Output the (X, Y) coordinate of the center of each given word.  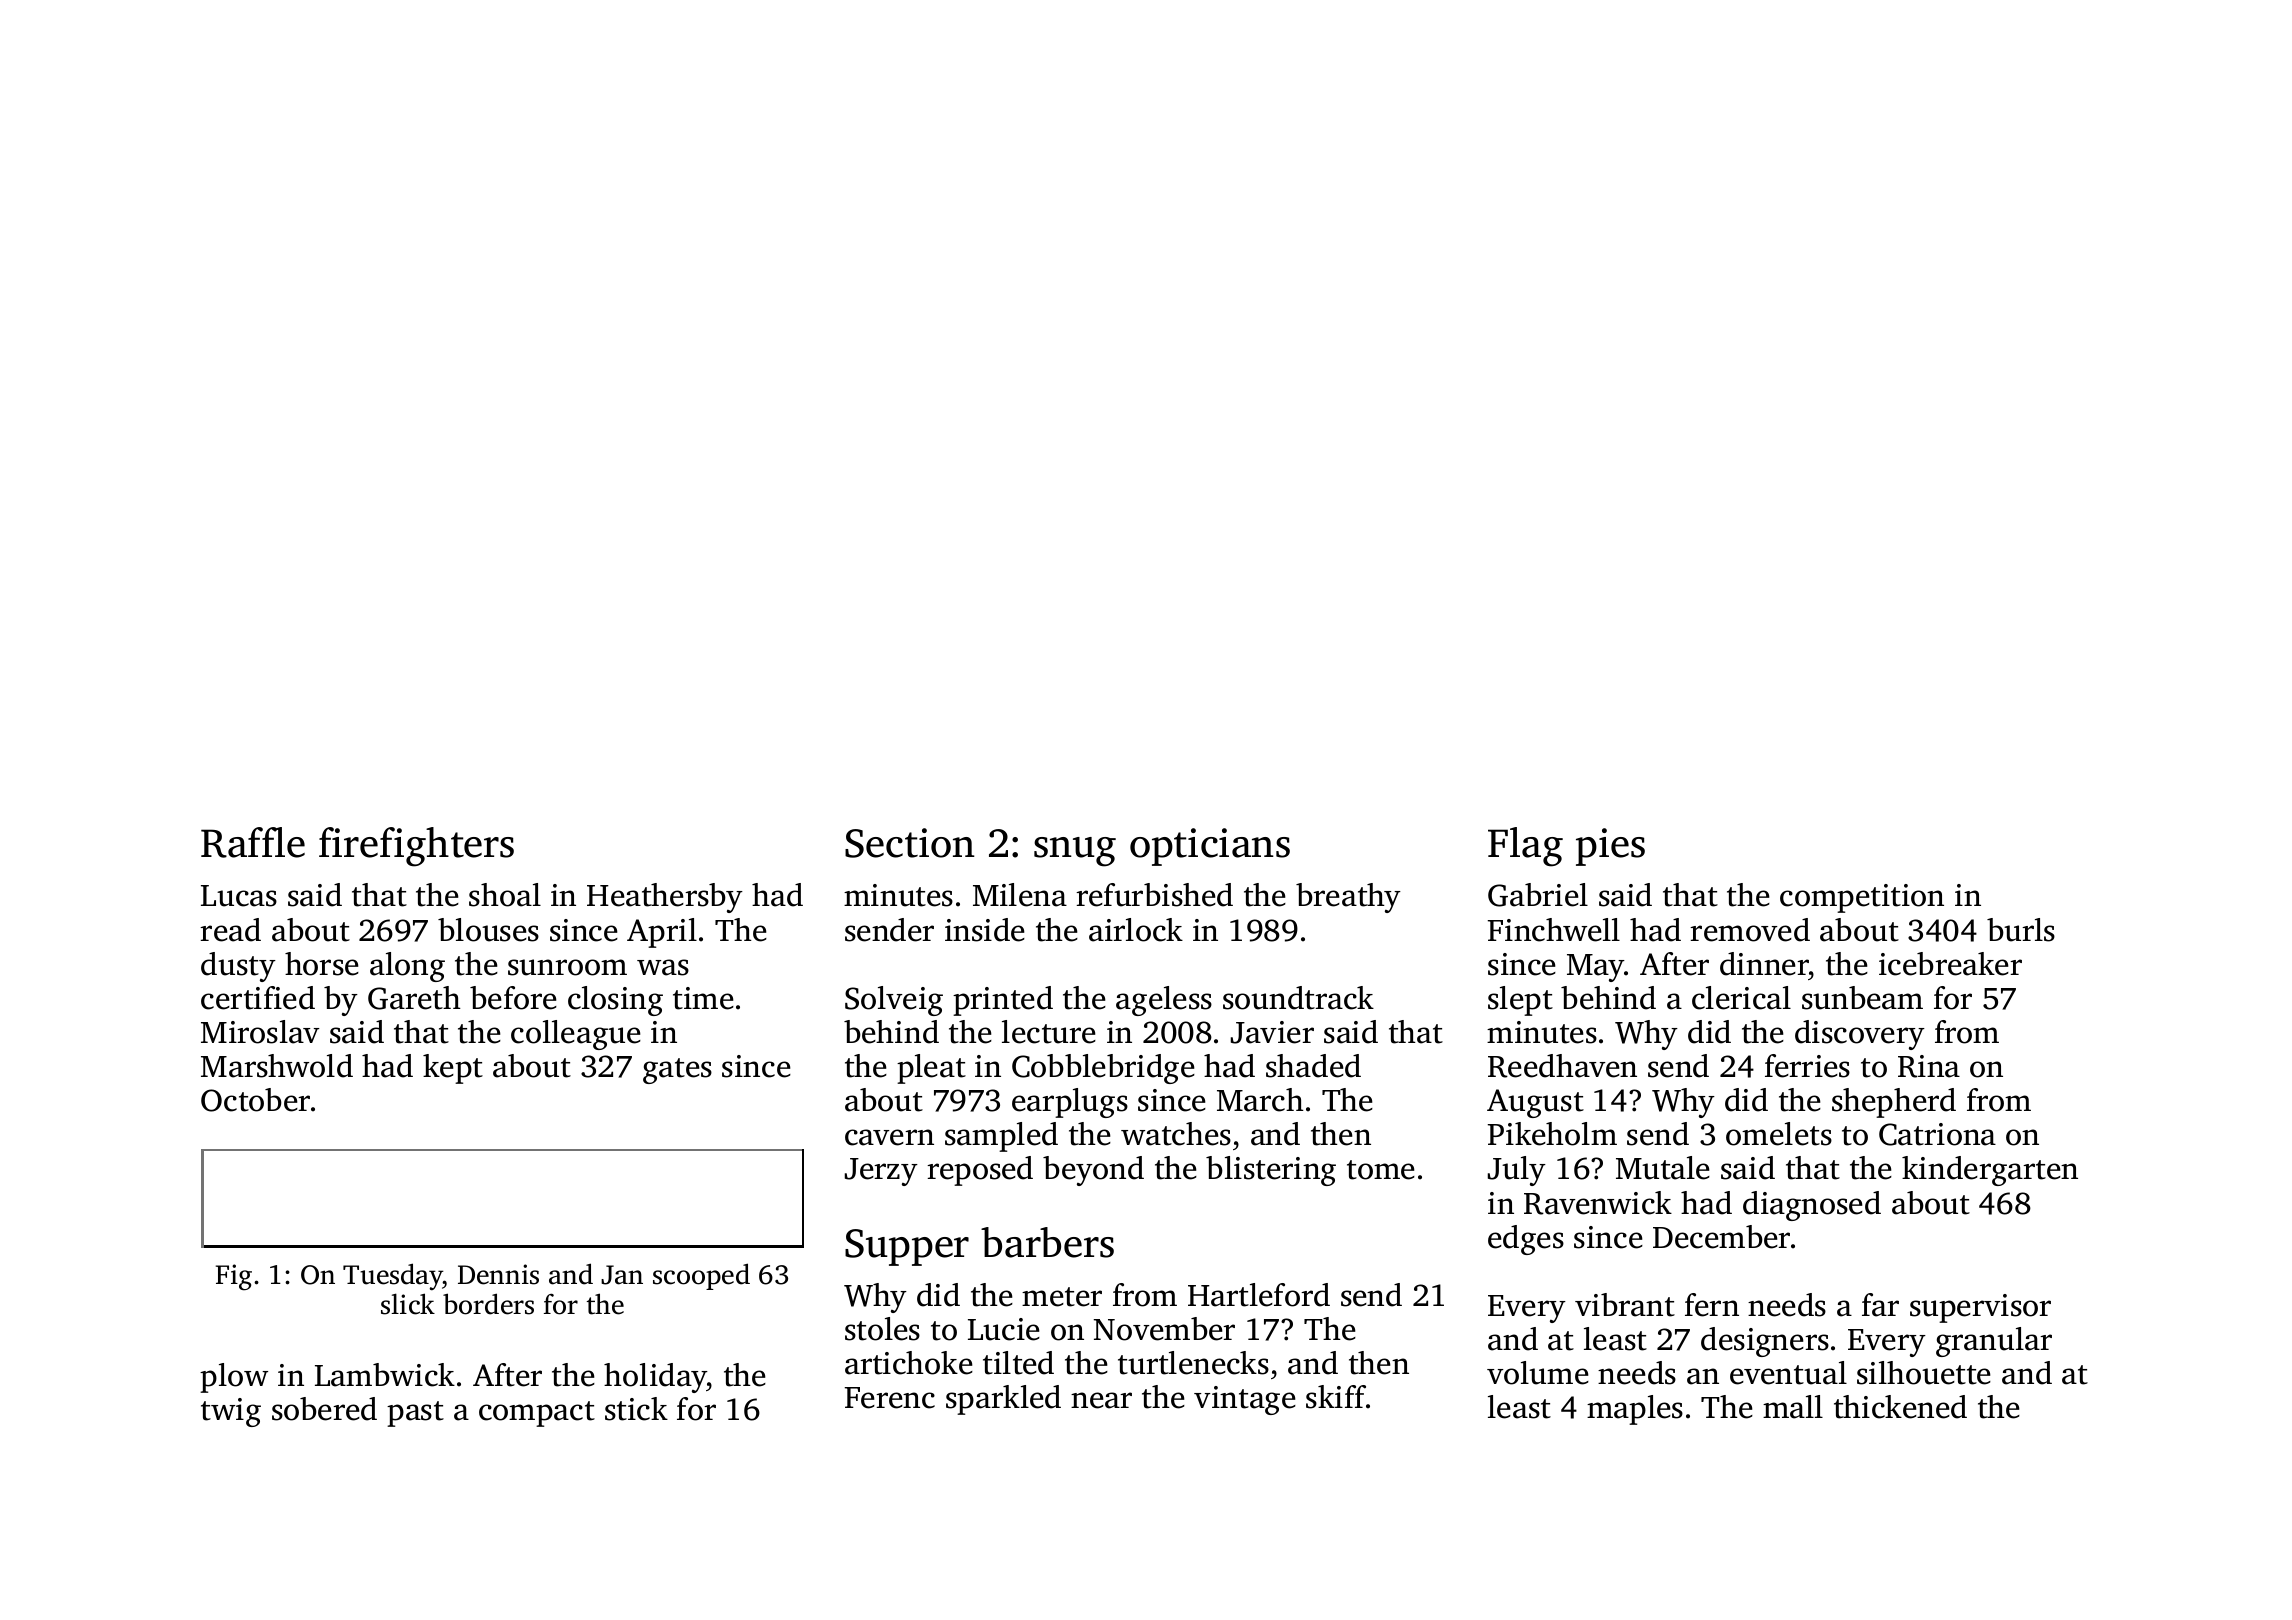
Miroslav (260, 1032)
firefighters (416, 847)
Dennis (498, 1274)
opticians (1210, 847)
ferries (1807, 1066)
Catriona (1937, 1134)
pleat (931, 1069)
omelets (1779, 1134)
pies (1610, 847)
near (1101, 1400)
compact (537, 1414)
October (255, 1100)
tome (1381, 1170)
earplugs (1070, 1103)
